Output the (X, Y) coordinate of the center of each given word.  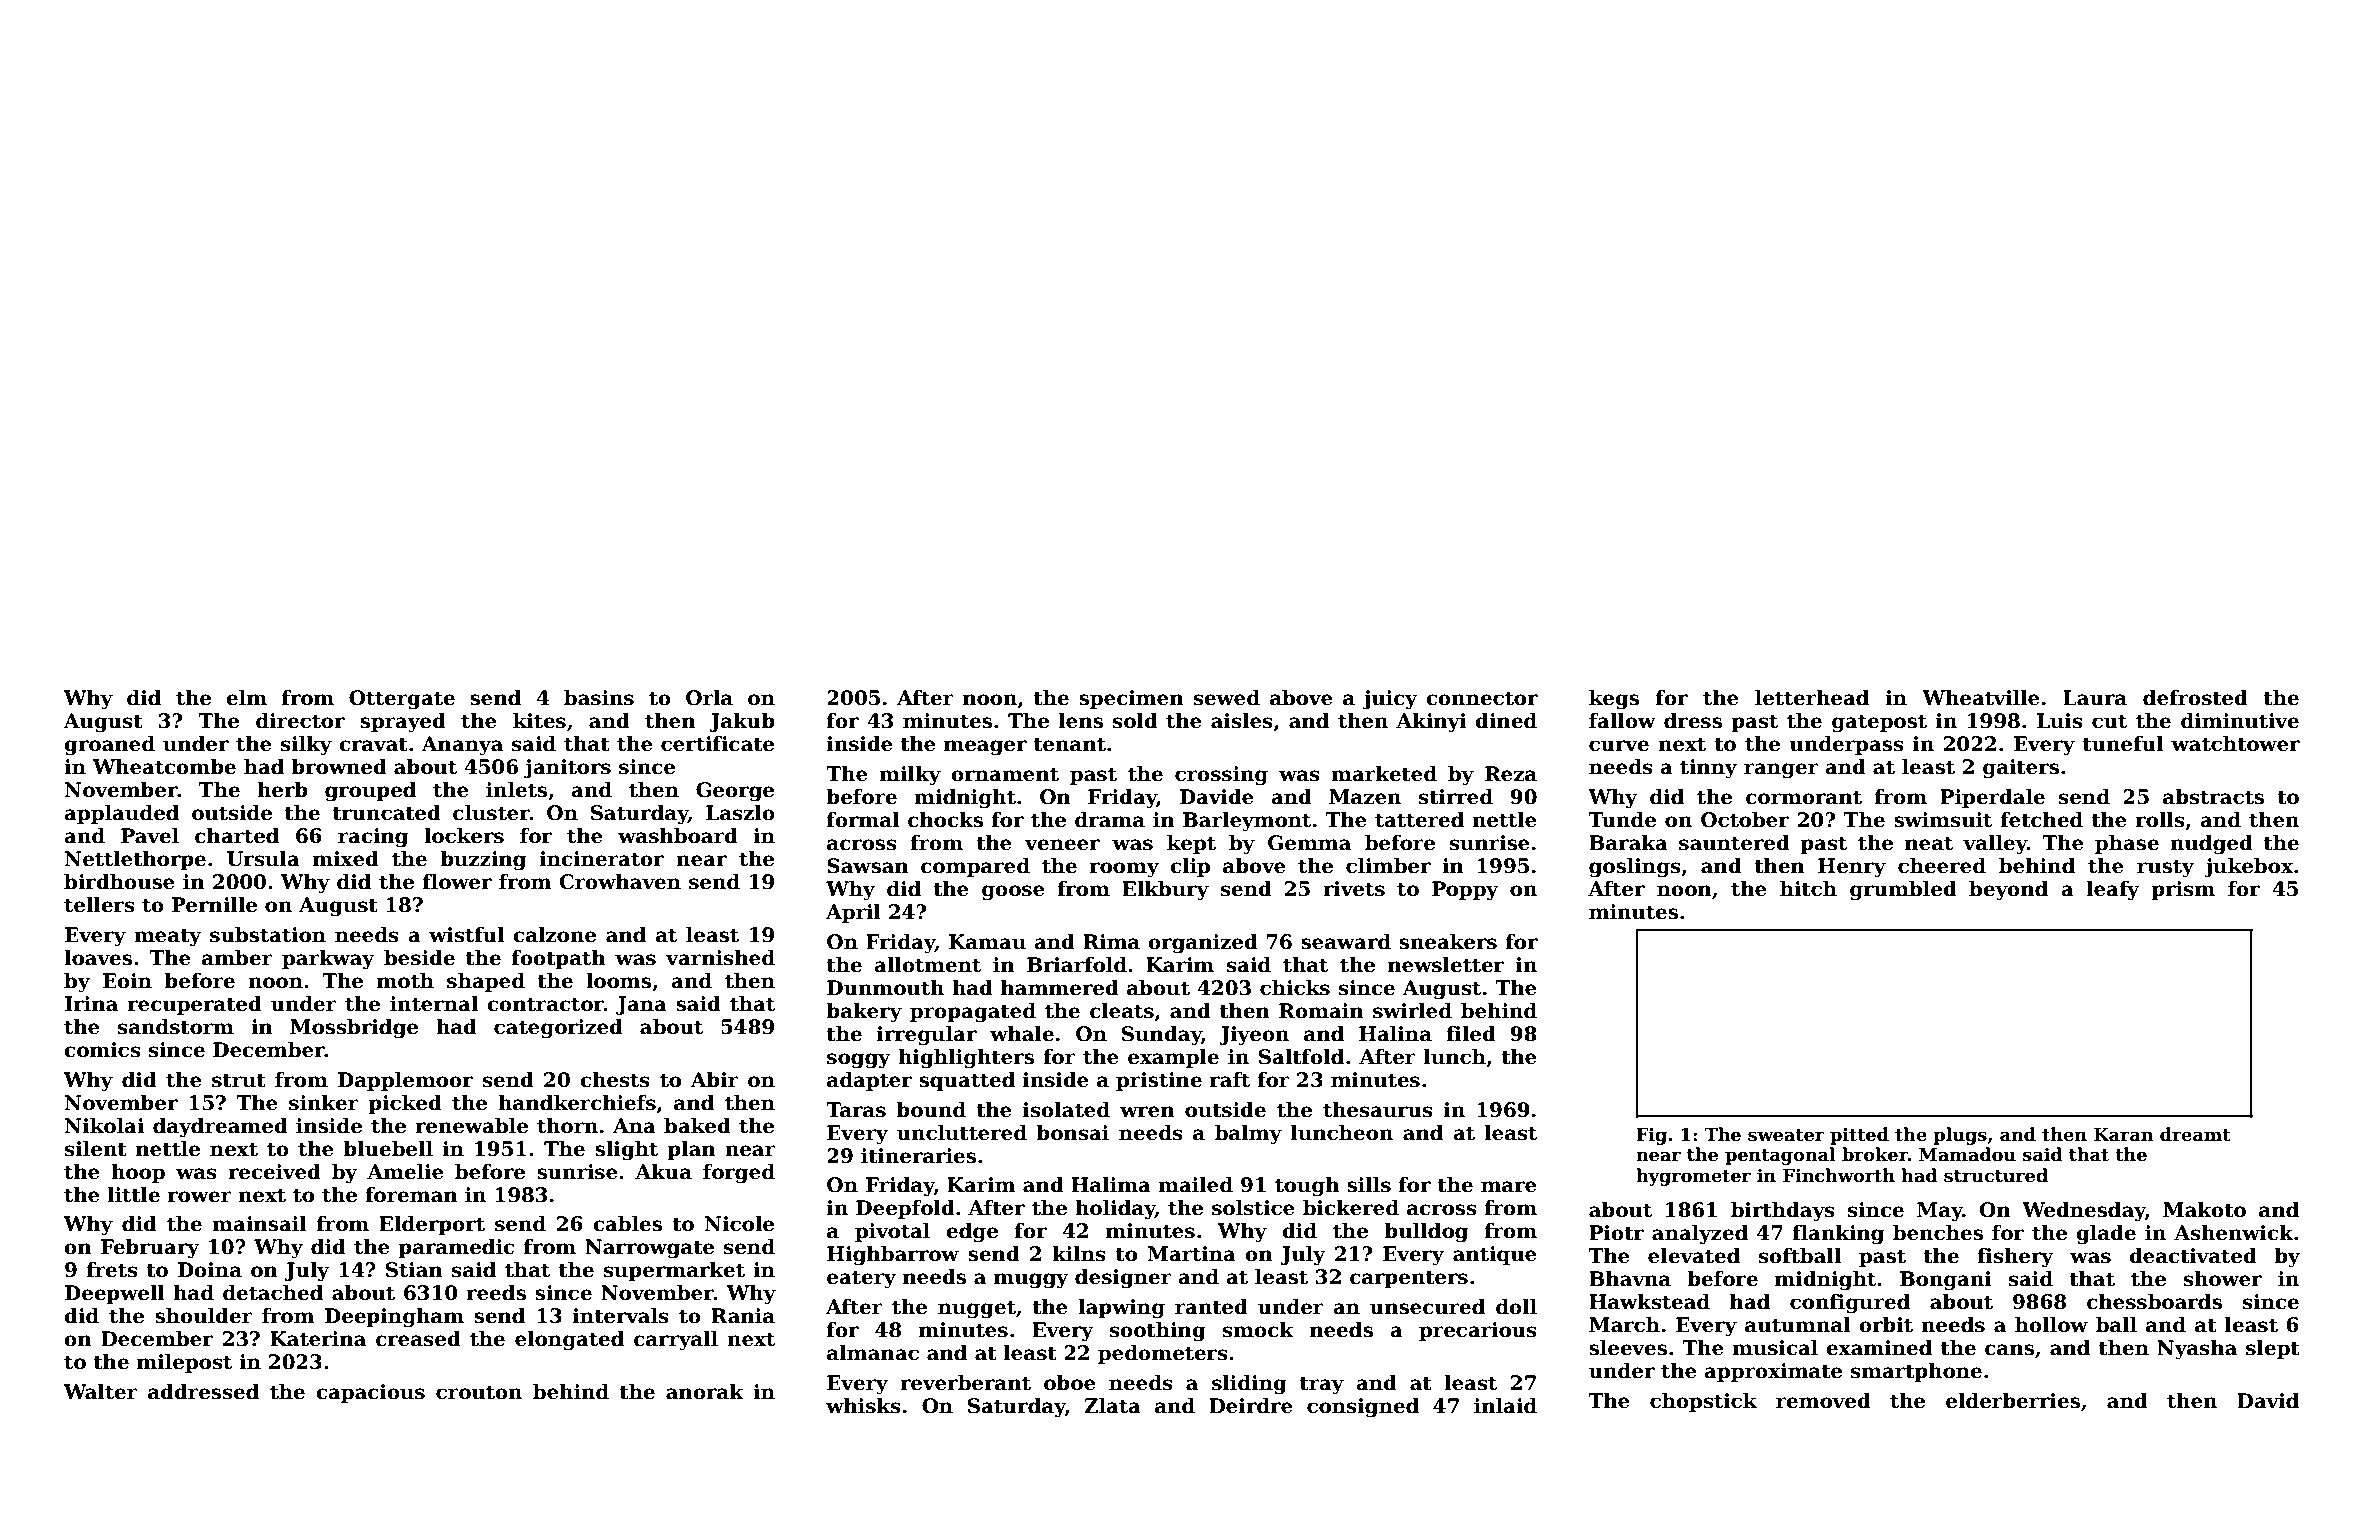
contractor (545, 1004)
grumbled (1903, 891)
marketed (1384, 774)
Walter (101, 1392)
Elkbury (1165, 891)
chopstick (1703, 1402)
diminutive (2240, 721)
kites (539, 721)
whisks (863, 1406)
